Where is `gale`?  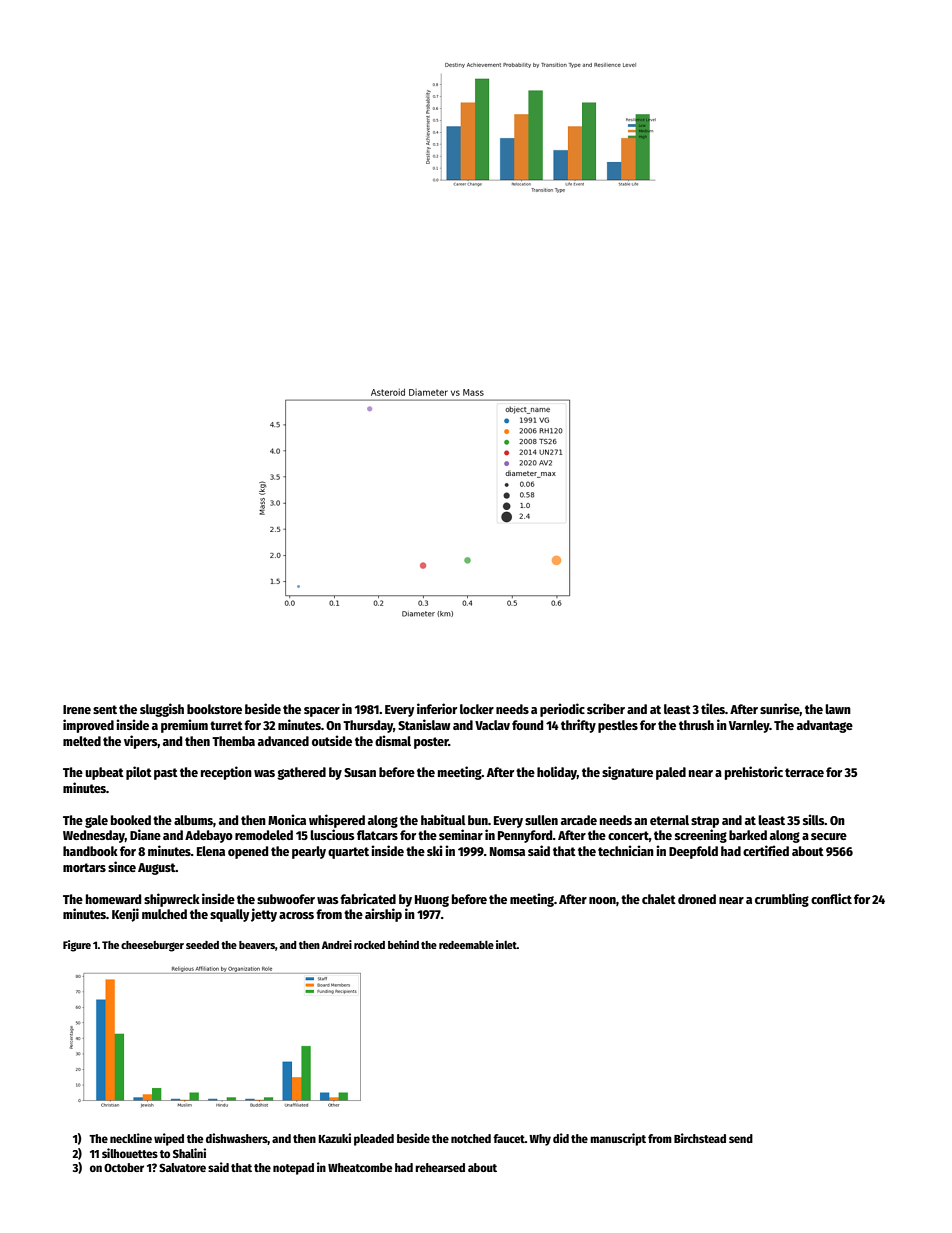
gale is located at coordinates (96, 821).
